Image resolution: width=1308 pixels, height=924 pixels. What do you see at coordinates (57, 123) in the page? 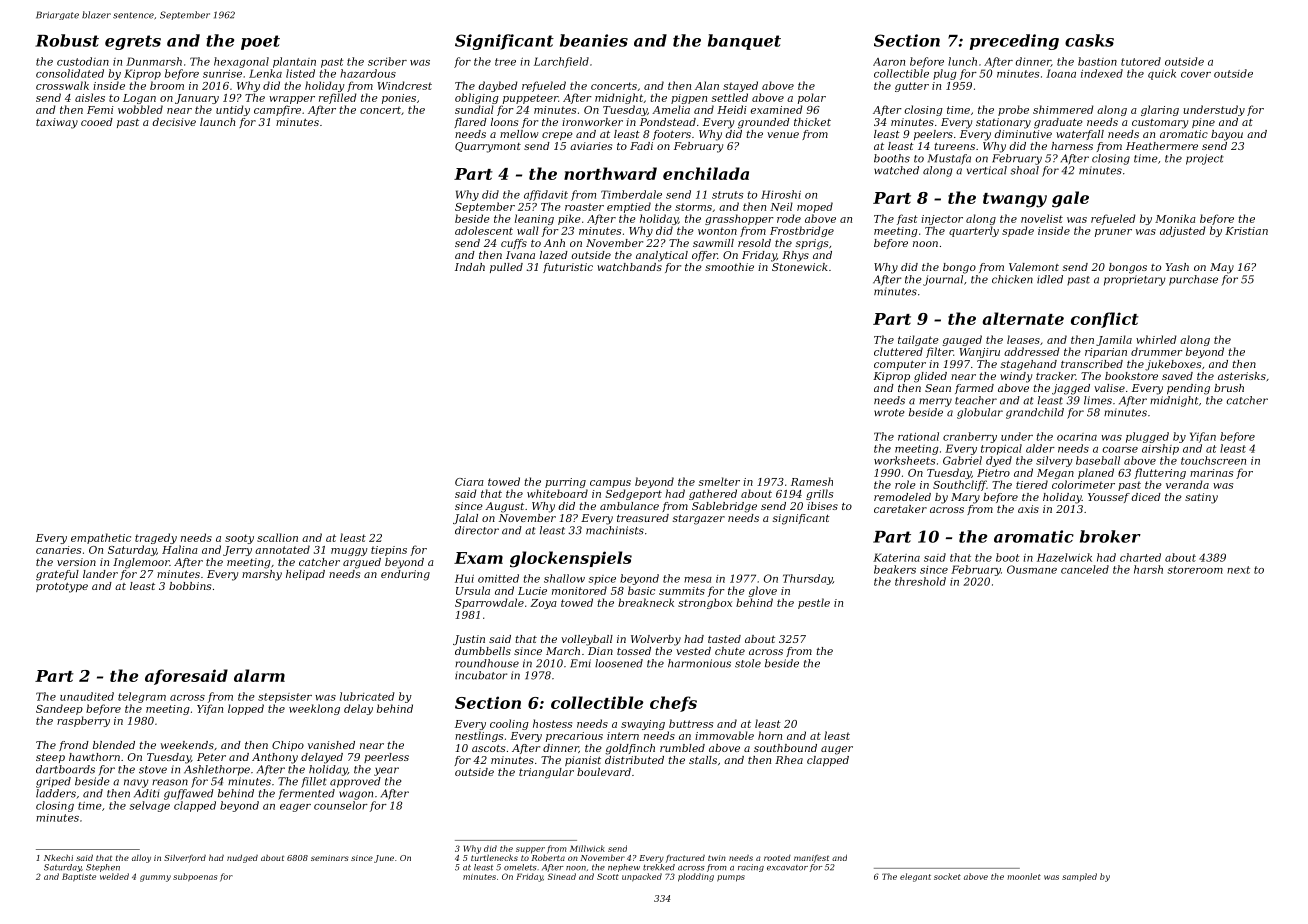
I see `taxiway` at bounding box center [57, 123].
